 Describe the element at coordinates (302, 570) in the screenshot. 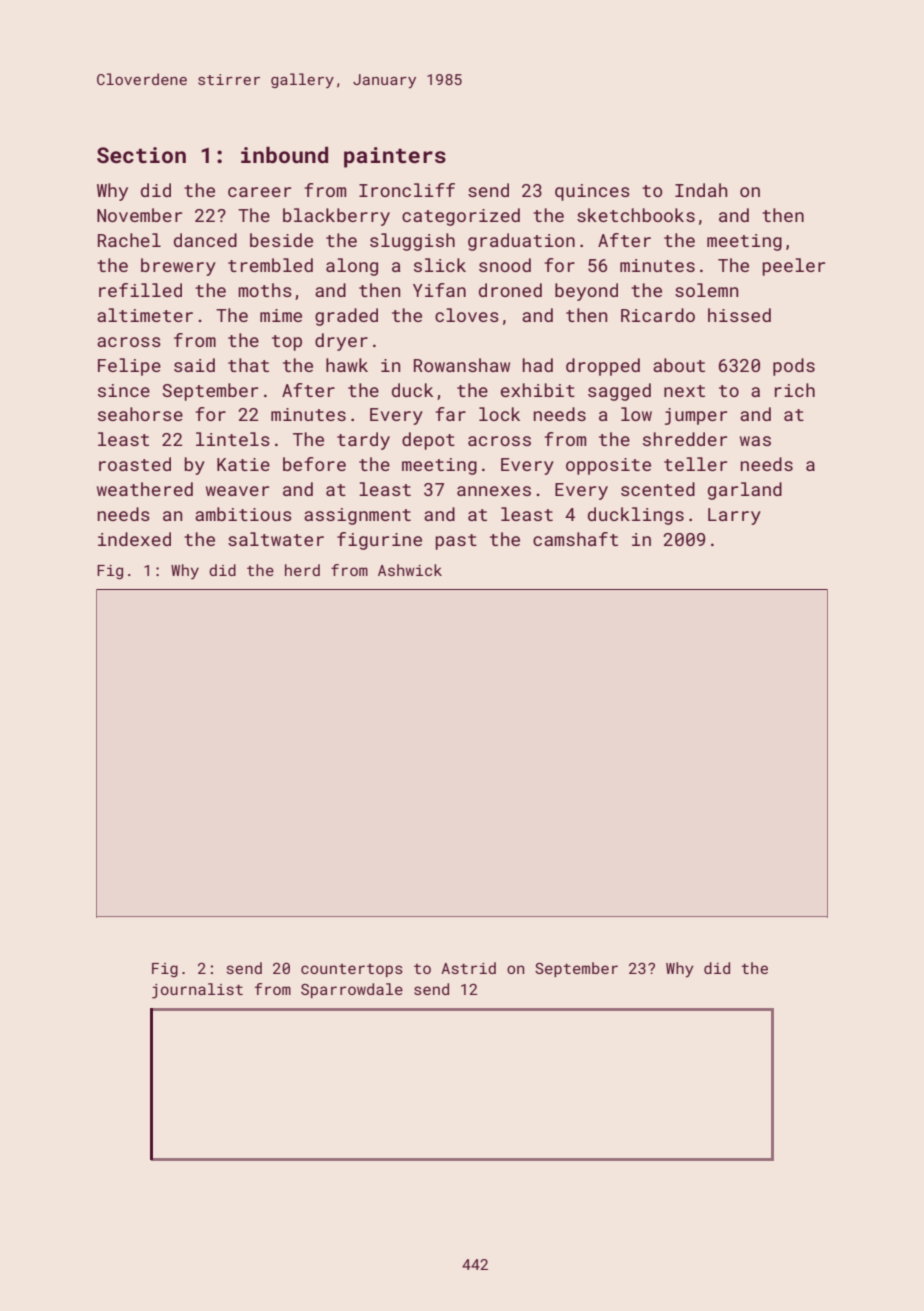

I see `herd` at that location.
